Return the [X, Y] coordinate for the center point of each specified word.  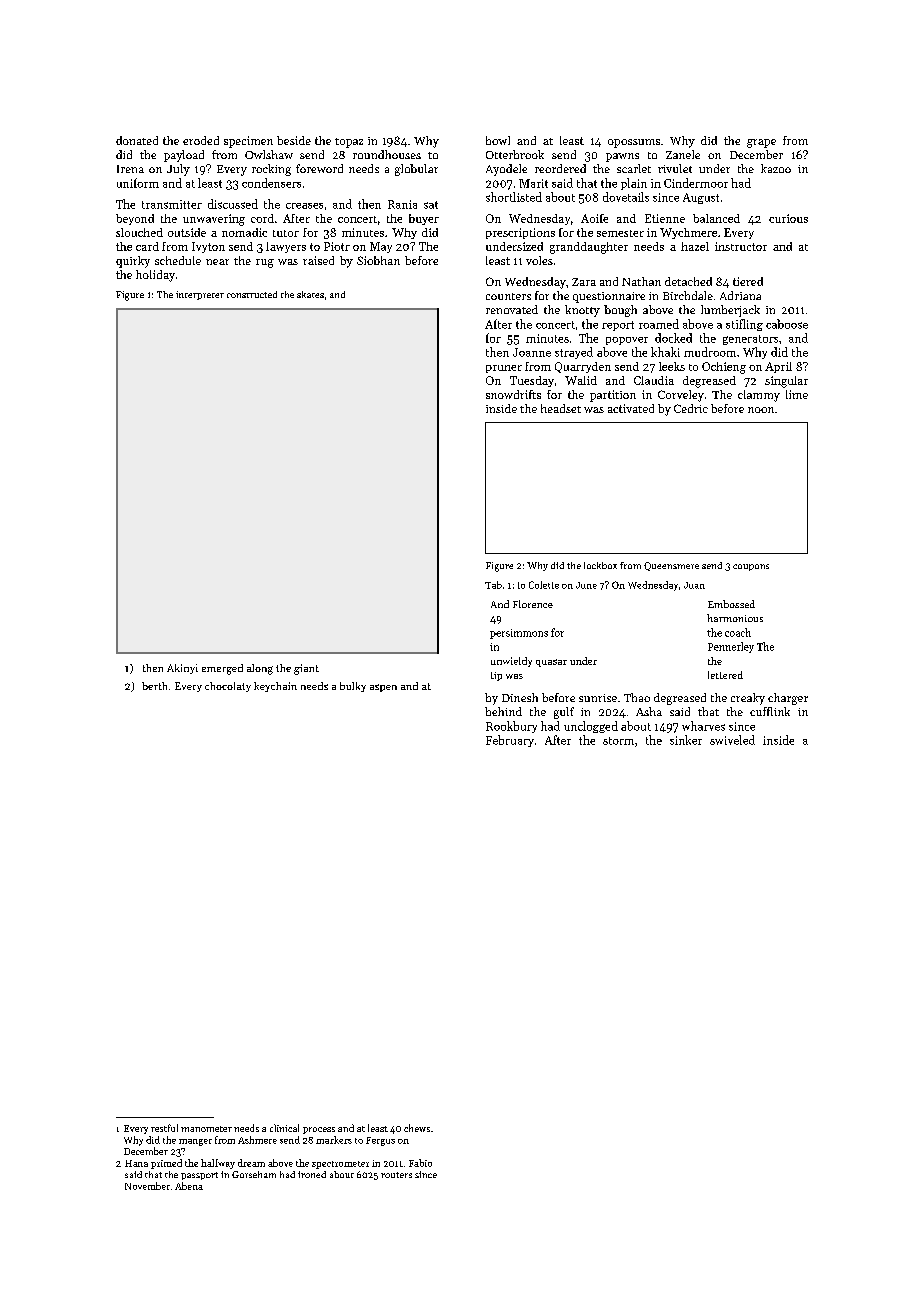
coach [738, 632]
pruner [504, 369]
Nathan [641, 281]
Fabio [420, 1163]
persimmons [519, 634]
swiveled [732, 740]
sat [431, 205]
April [778, 367]
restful [164, 1128]
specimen [248, 142]
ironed [312, 1174]
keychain [275, 687]
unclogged [591, 727]
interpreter [200, 295]
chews [417, 1128]
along [260, 669]
